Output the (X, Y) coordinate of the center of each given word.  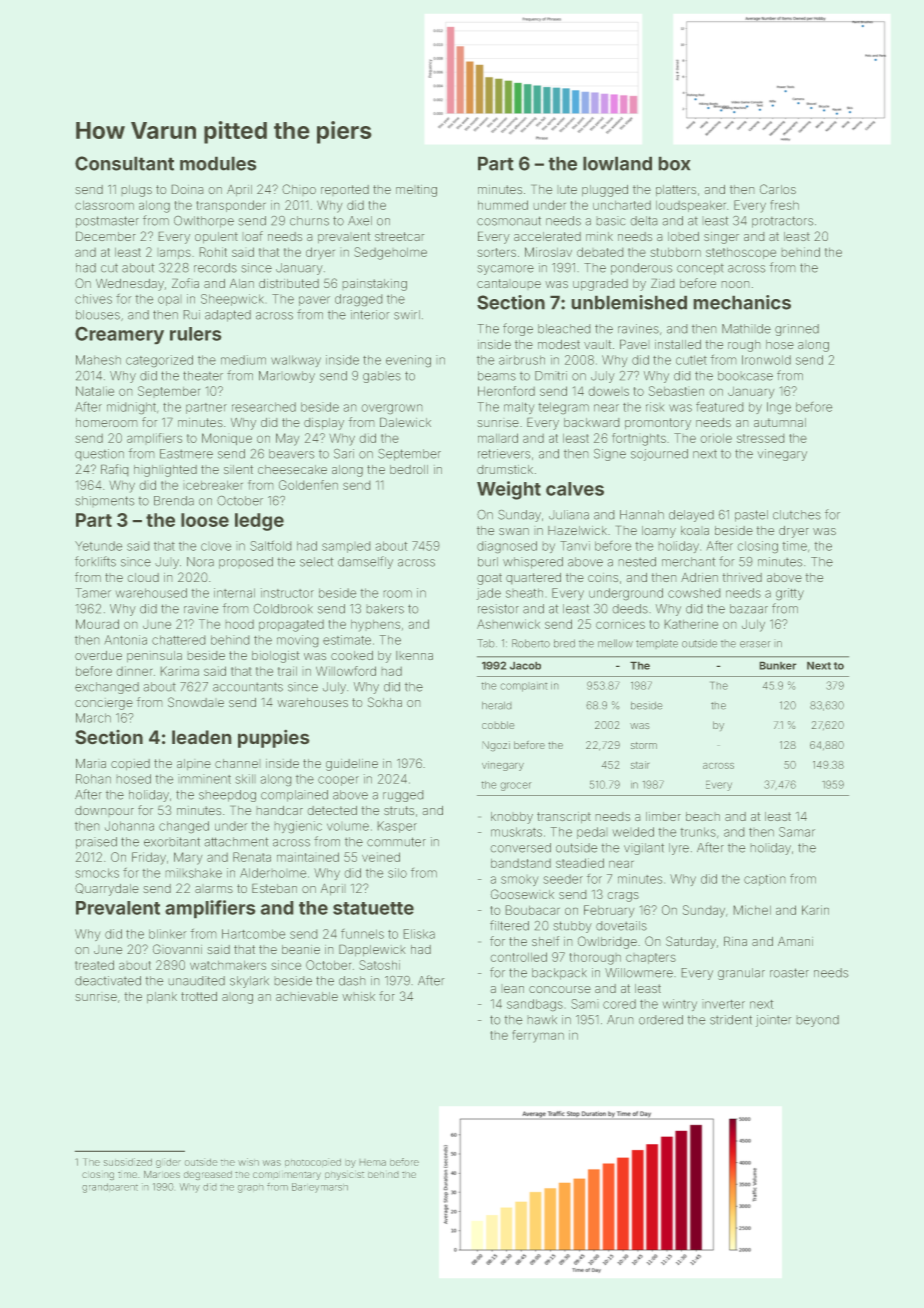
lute (568, 189)
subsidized (128, 1162)
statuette (373, 908)
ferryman (538, 1036)
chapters (651, 958)
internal (234, 593)
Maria (91, 763)
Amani (795, 941)
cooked (352, 655)
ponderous (641, 269)
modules (218, 164)
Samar (797, 832)
